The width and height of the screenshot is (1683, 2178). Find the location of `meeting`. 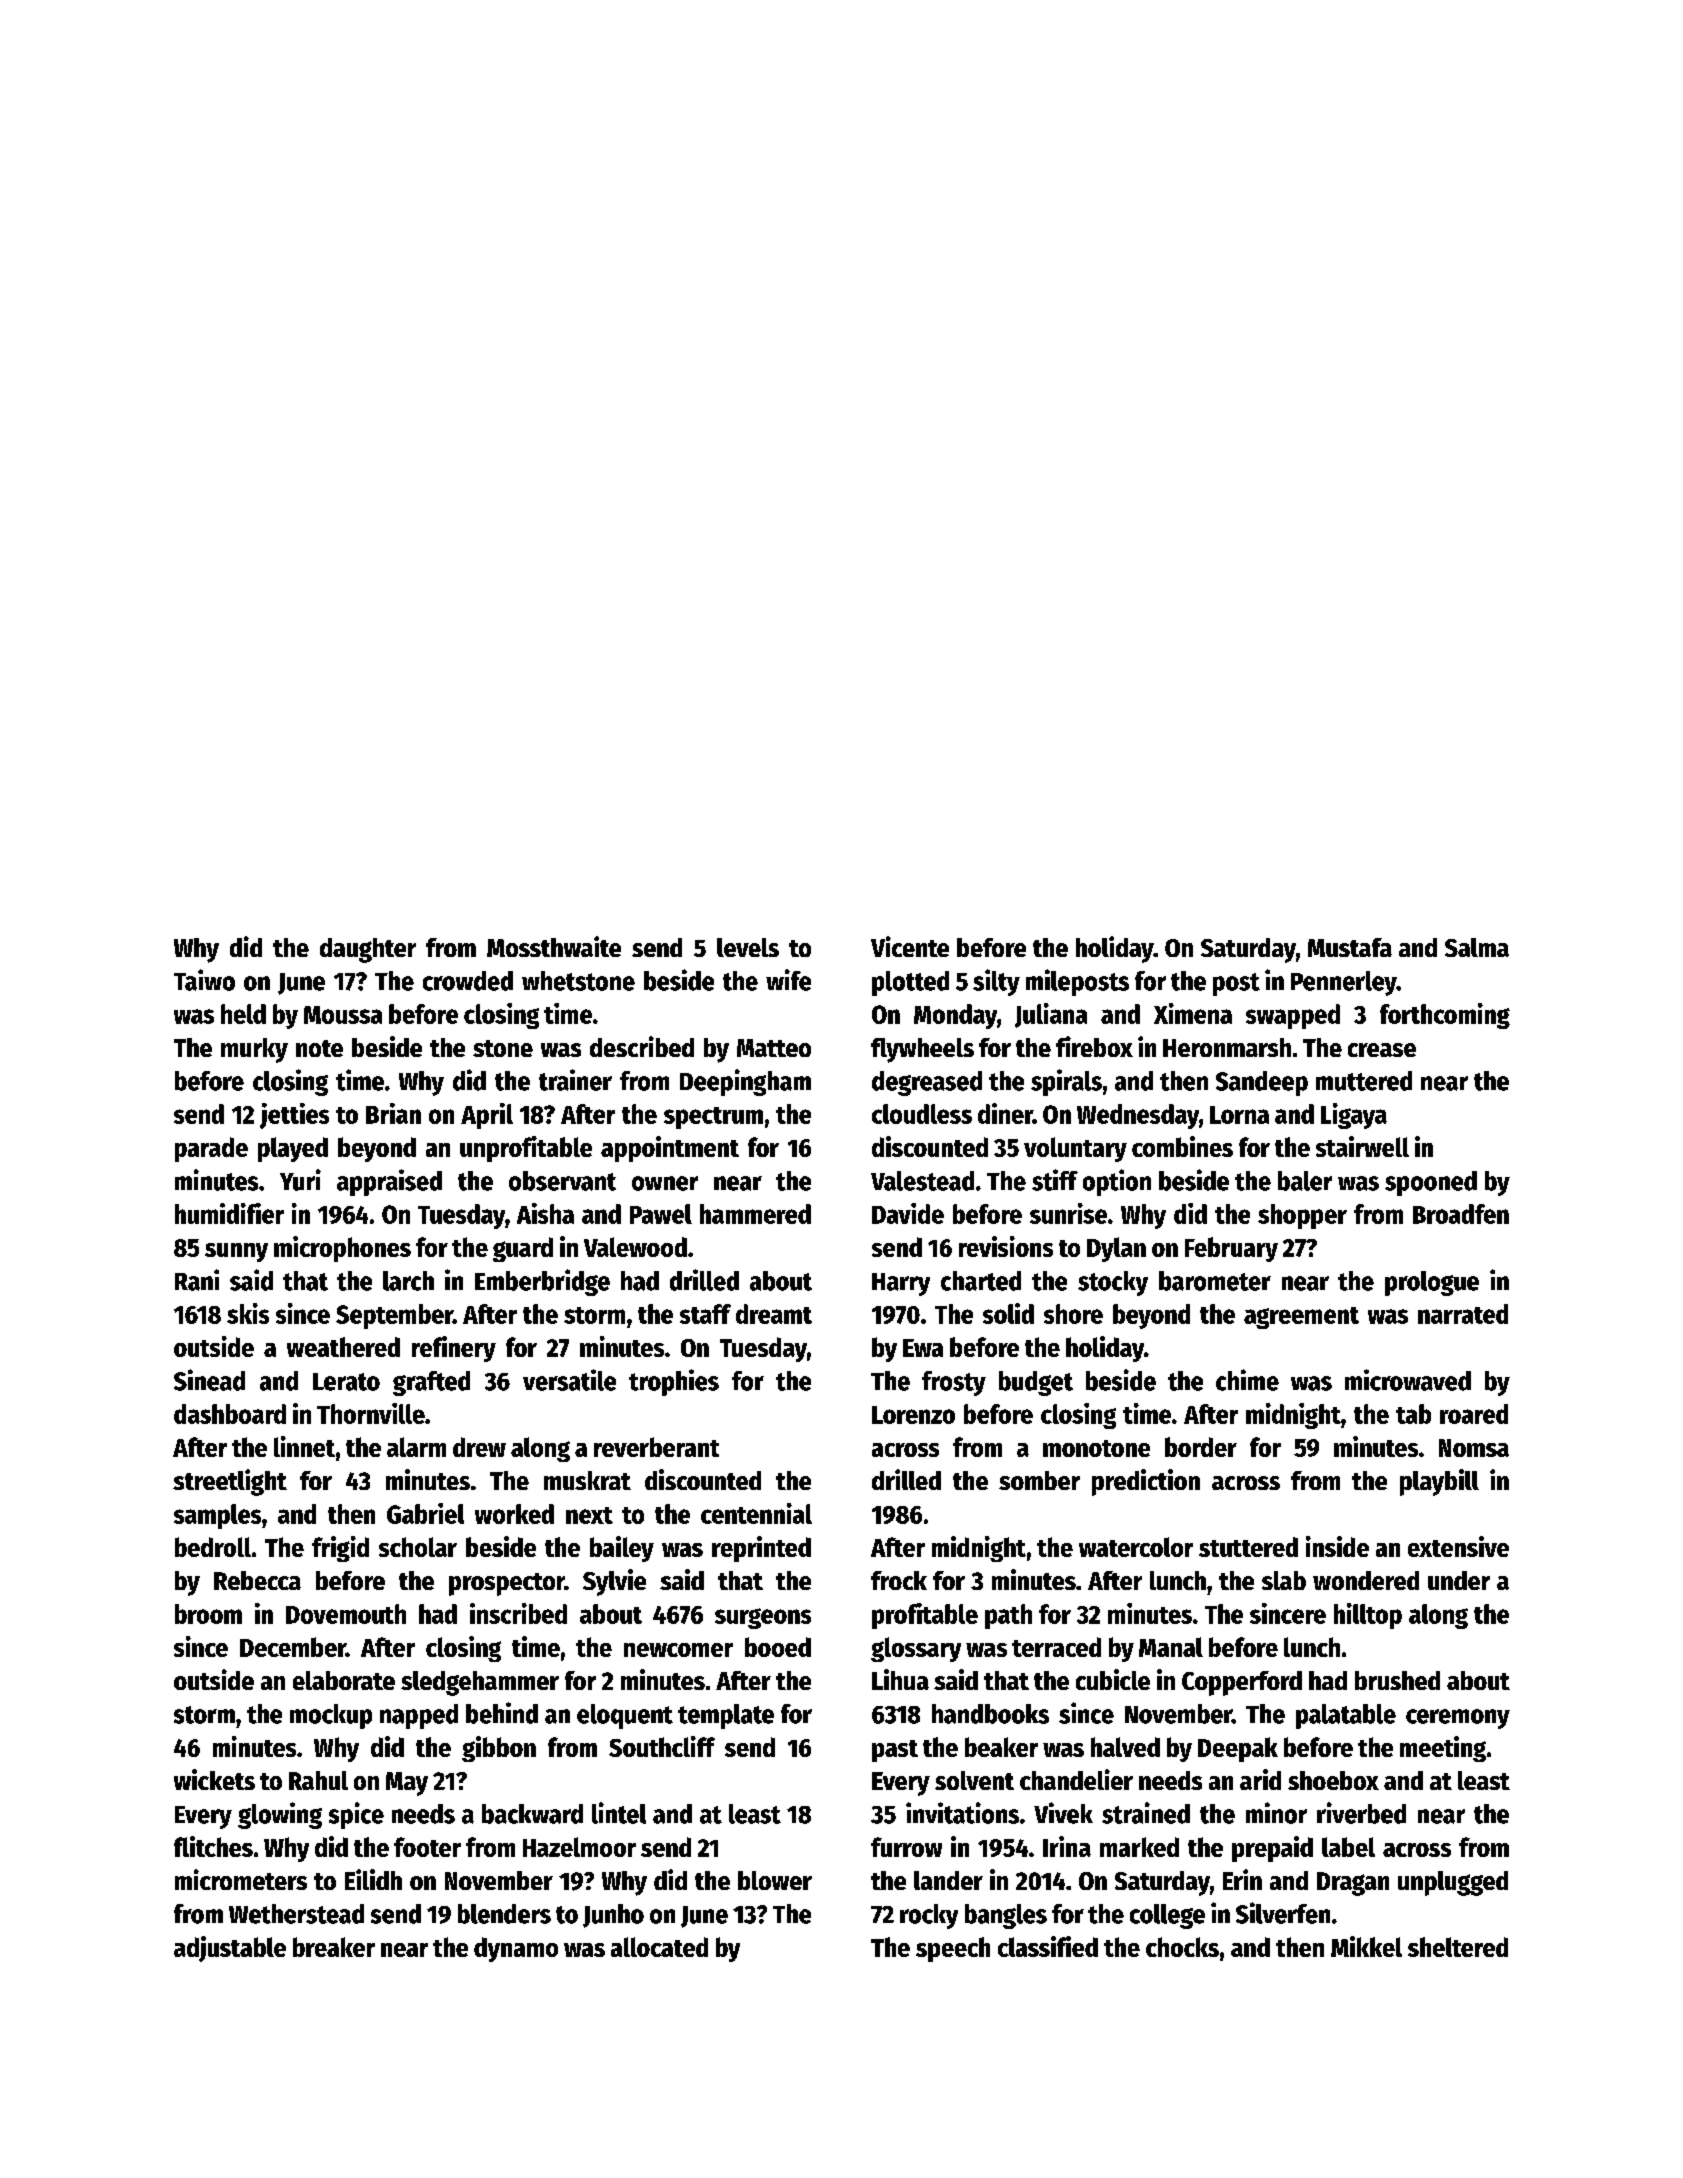

meeting is located at coordinates (1443, 1749).
